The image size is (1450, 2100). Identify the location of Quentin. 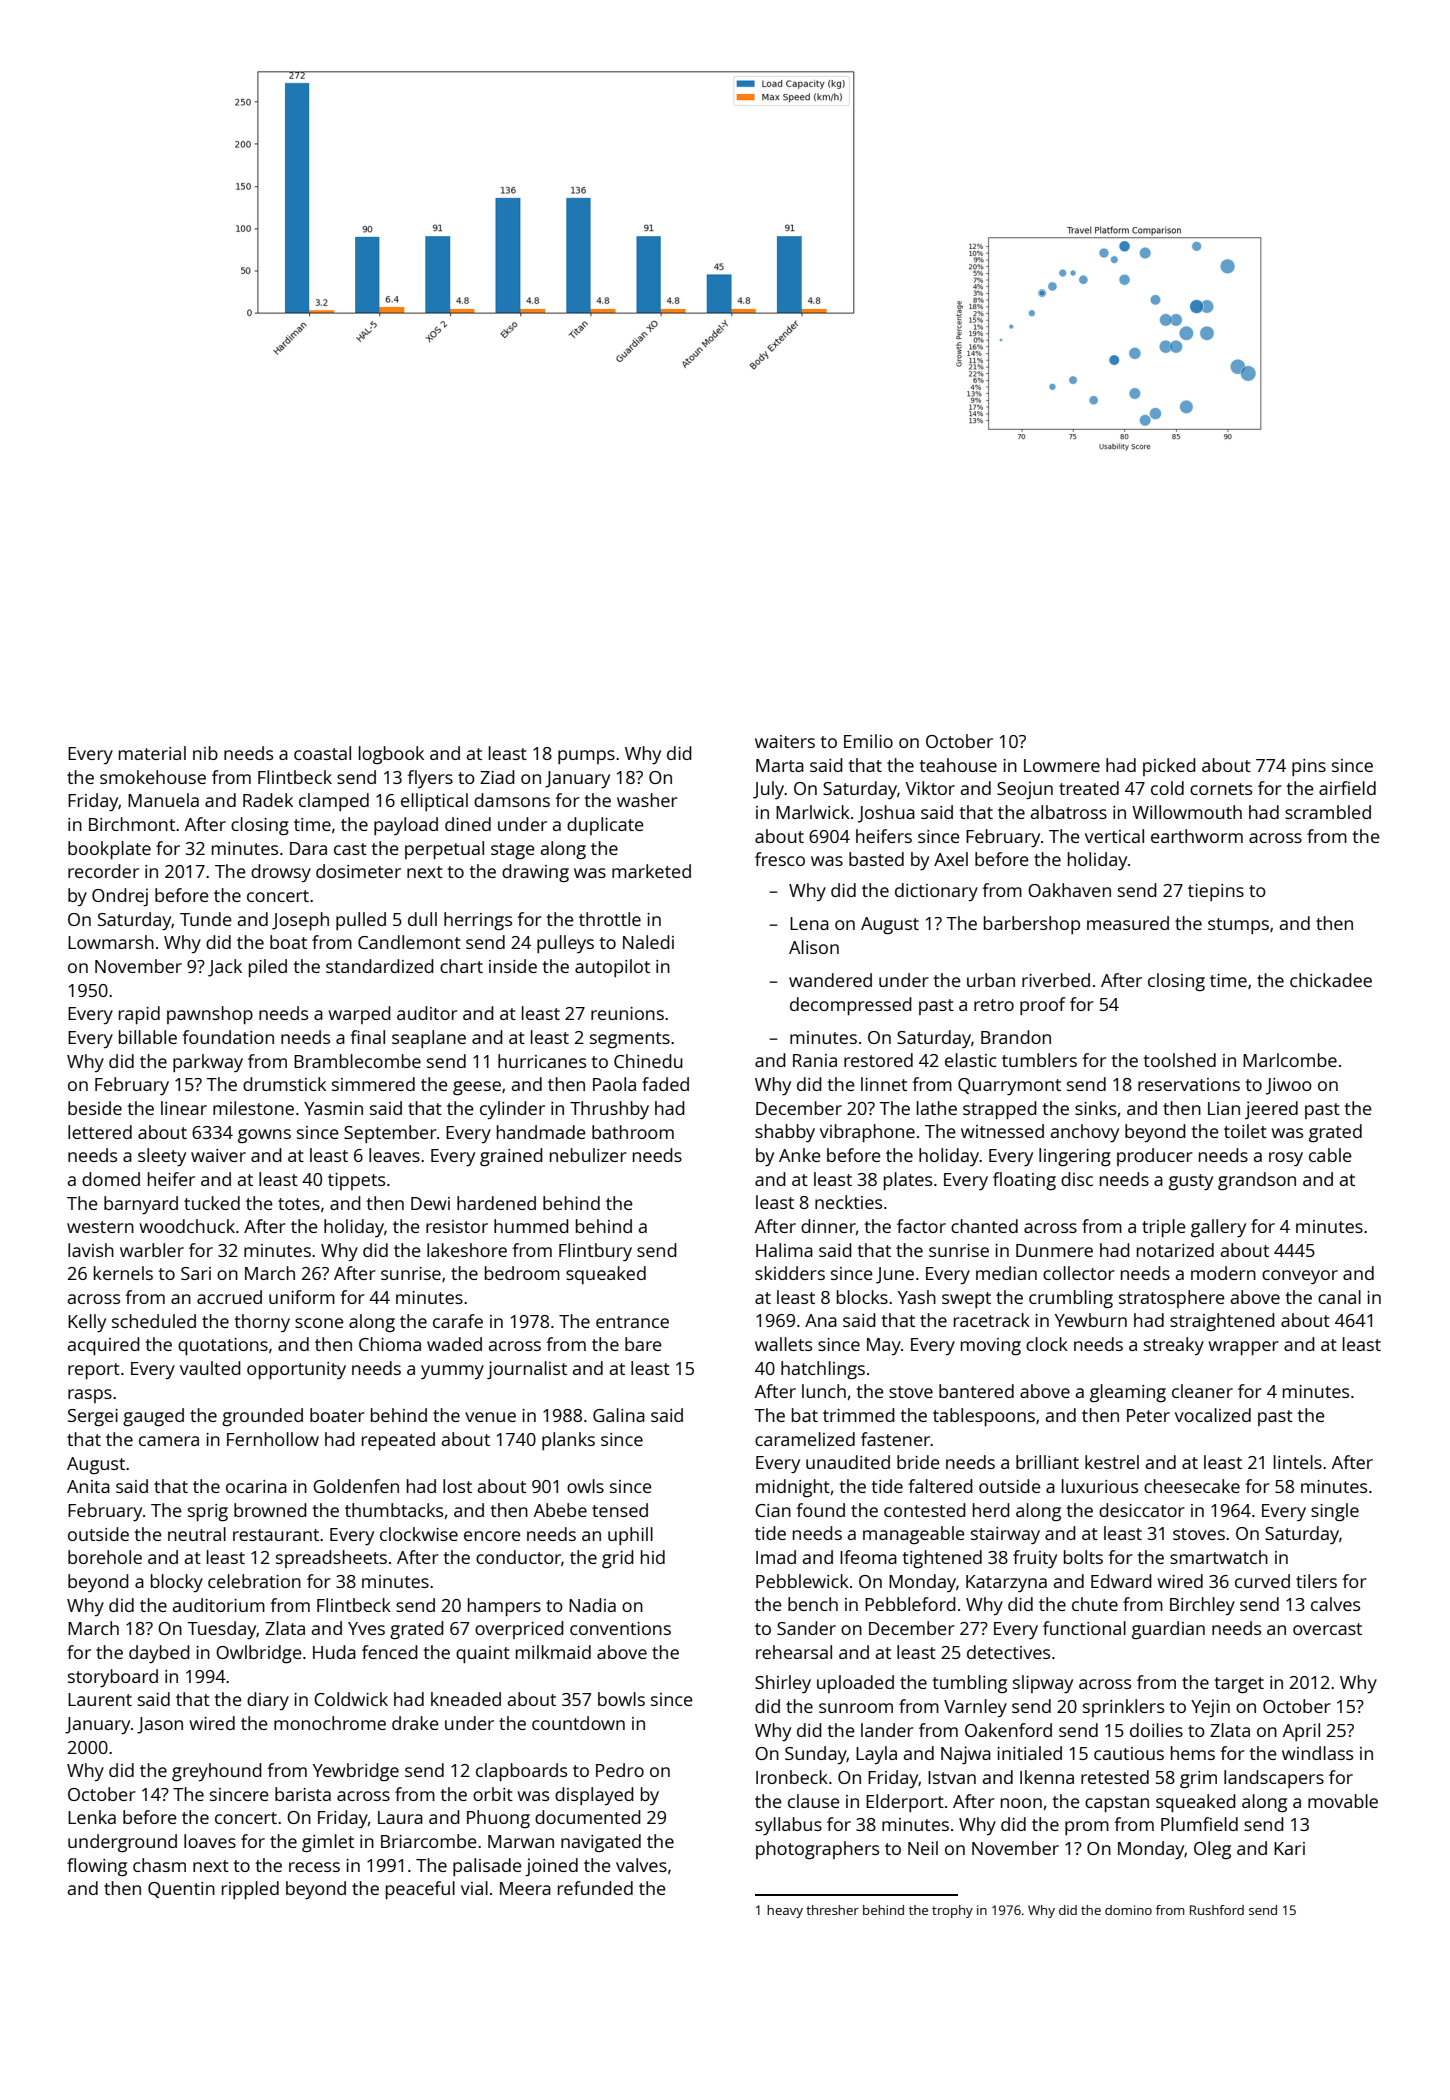
(181, 1890).
